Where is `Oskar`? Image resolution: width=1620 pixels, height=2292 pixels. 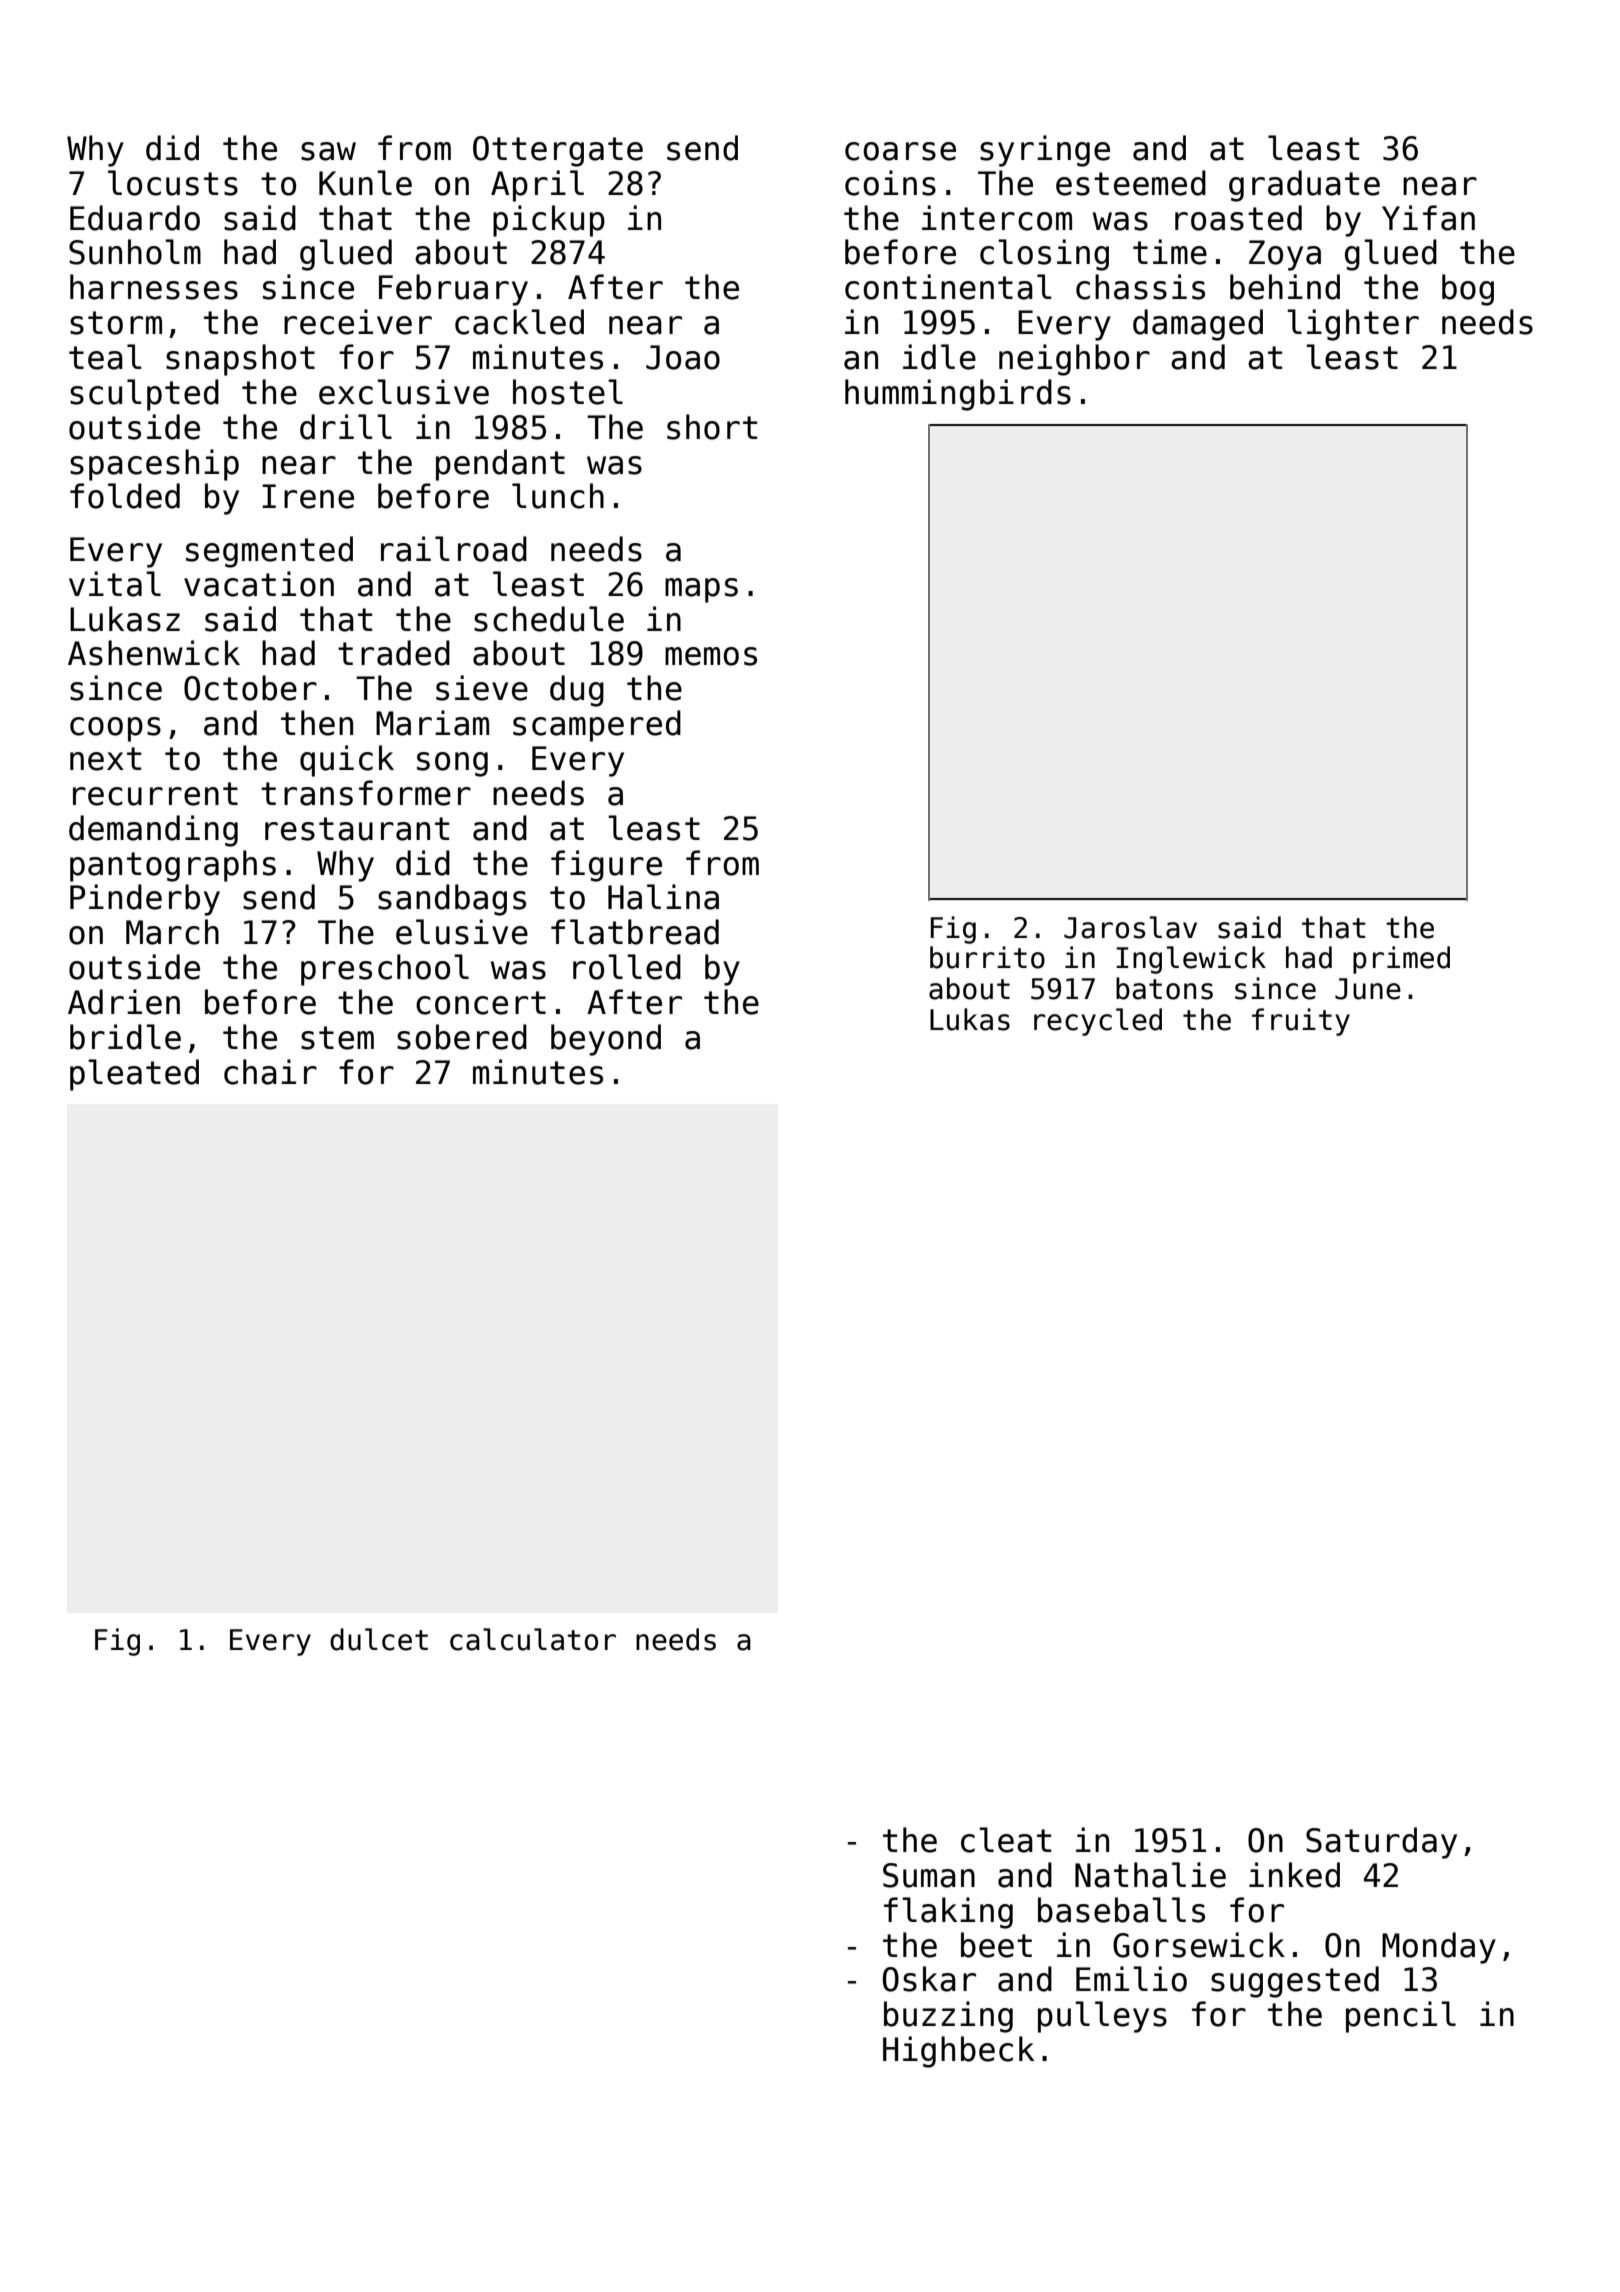
Oskar is located at coordinates (929, 1979).
